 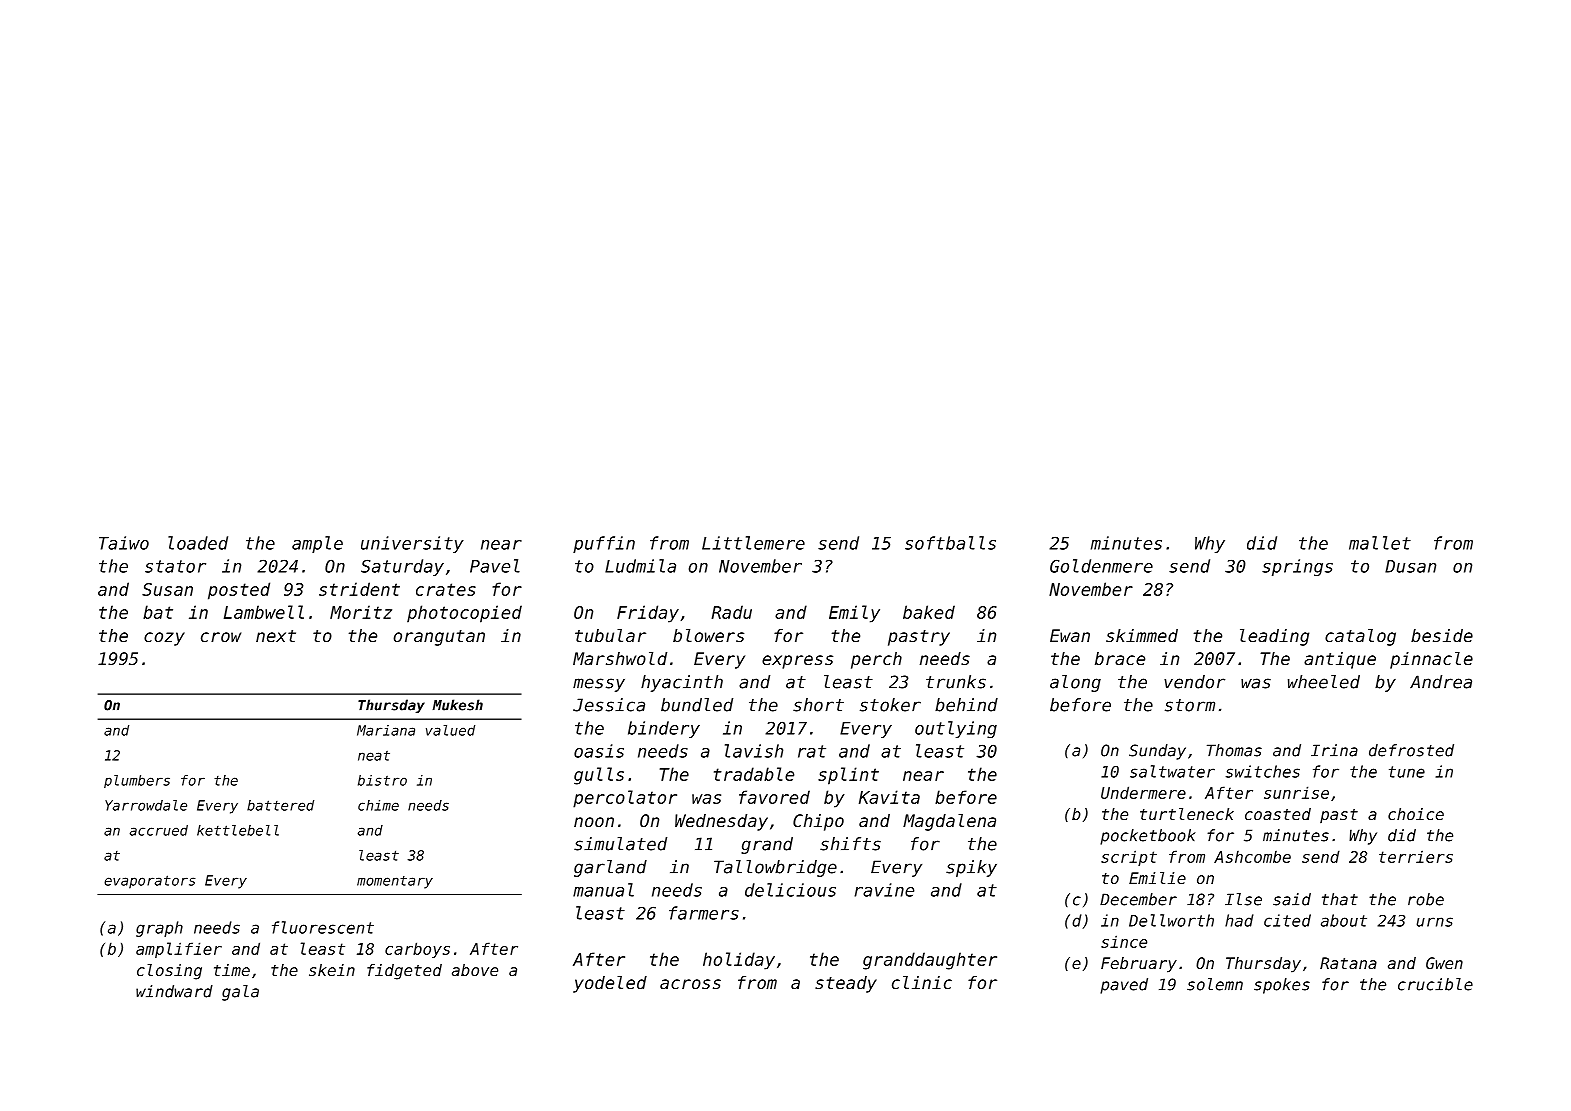 I want to click on Yarrowdale, so click(x=146, y=805).
